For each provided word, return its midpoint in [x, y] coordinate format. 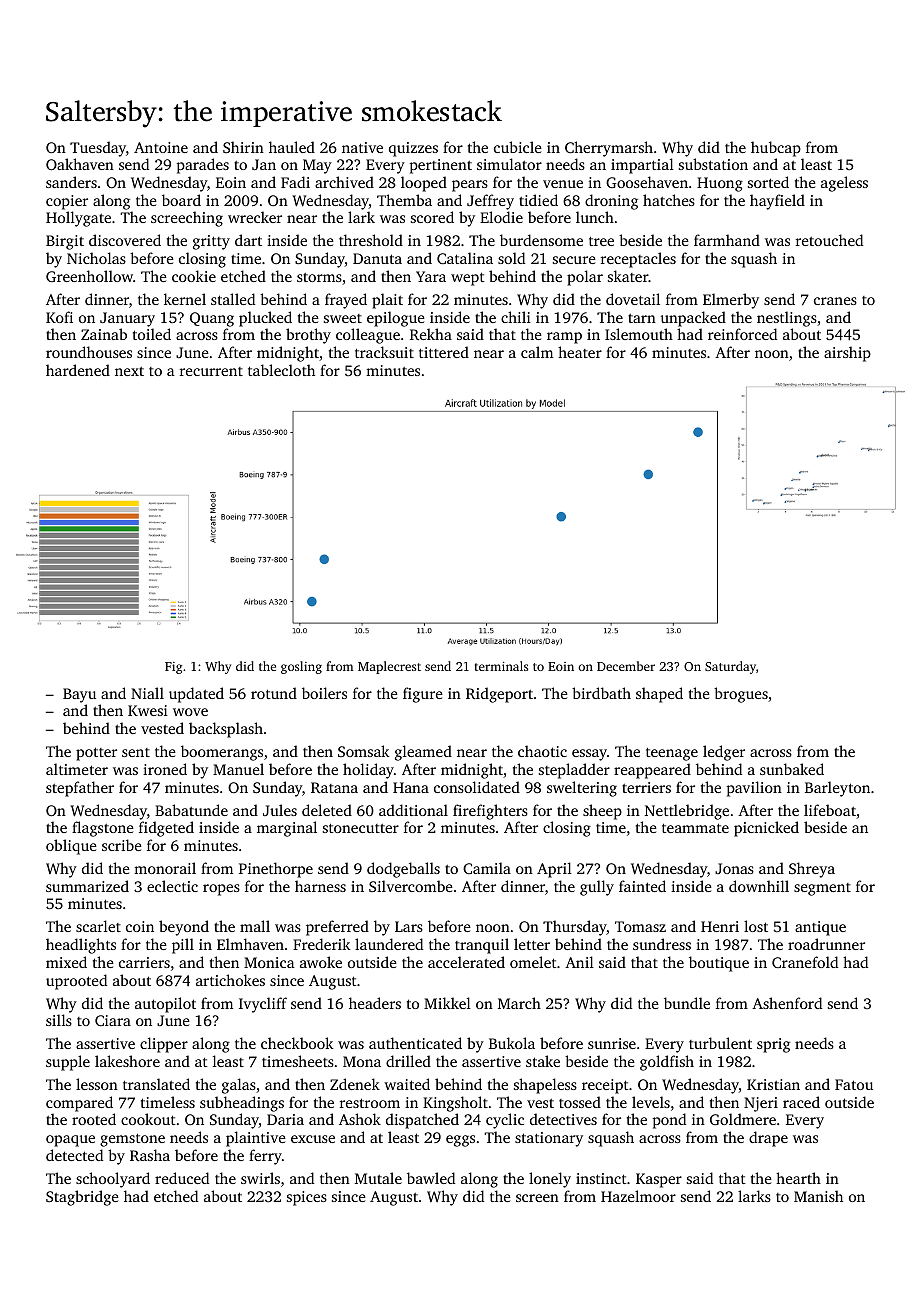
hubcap [776, 149]
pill [183, 946]
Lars [409, 926]
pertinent [441, 166]
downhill [759, 886]
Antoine [161, 147]
